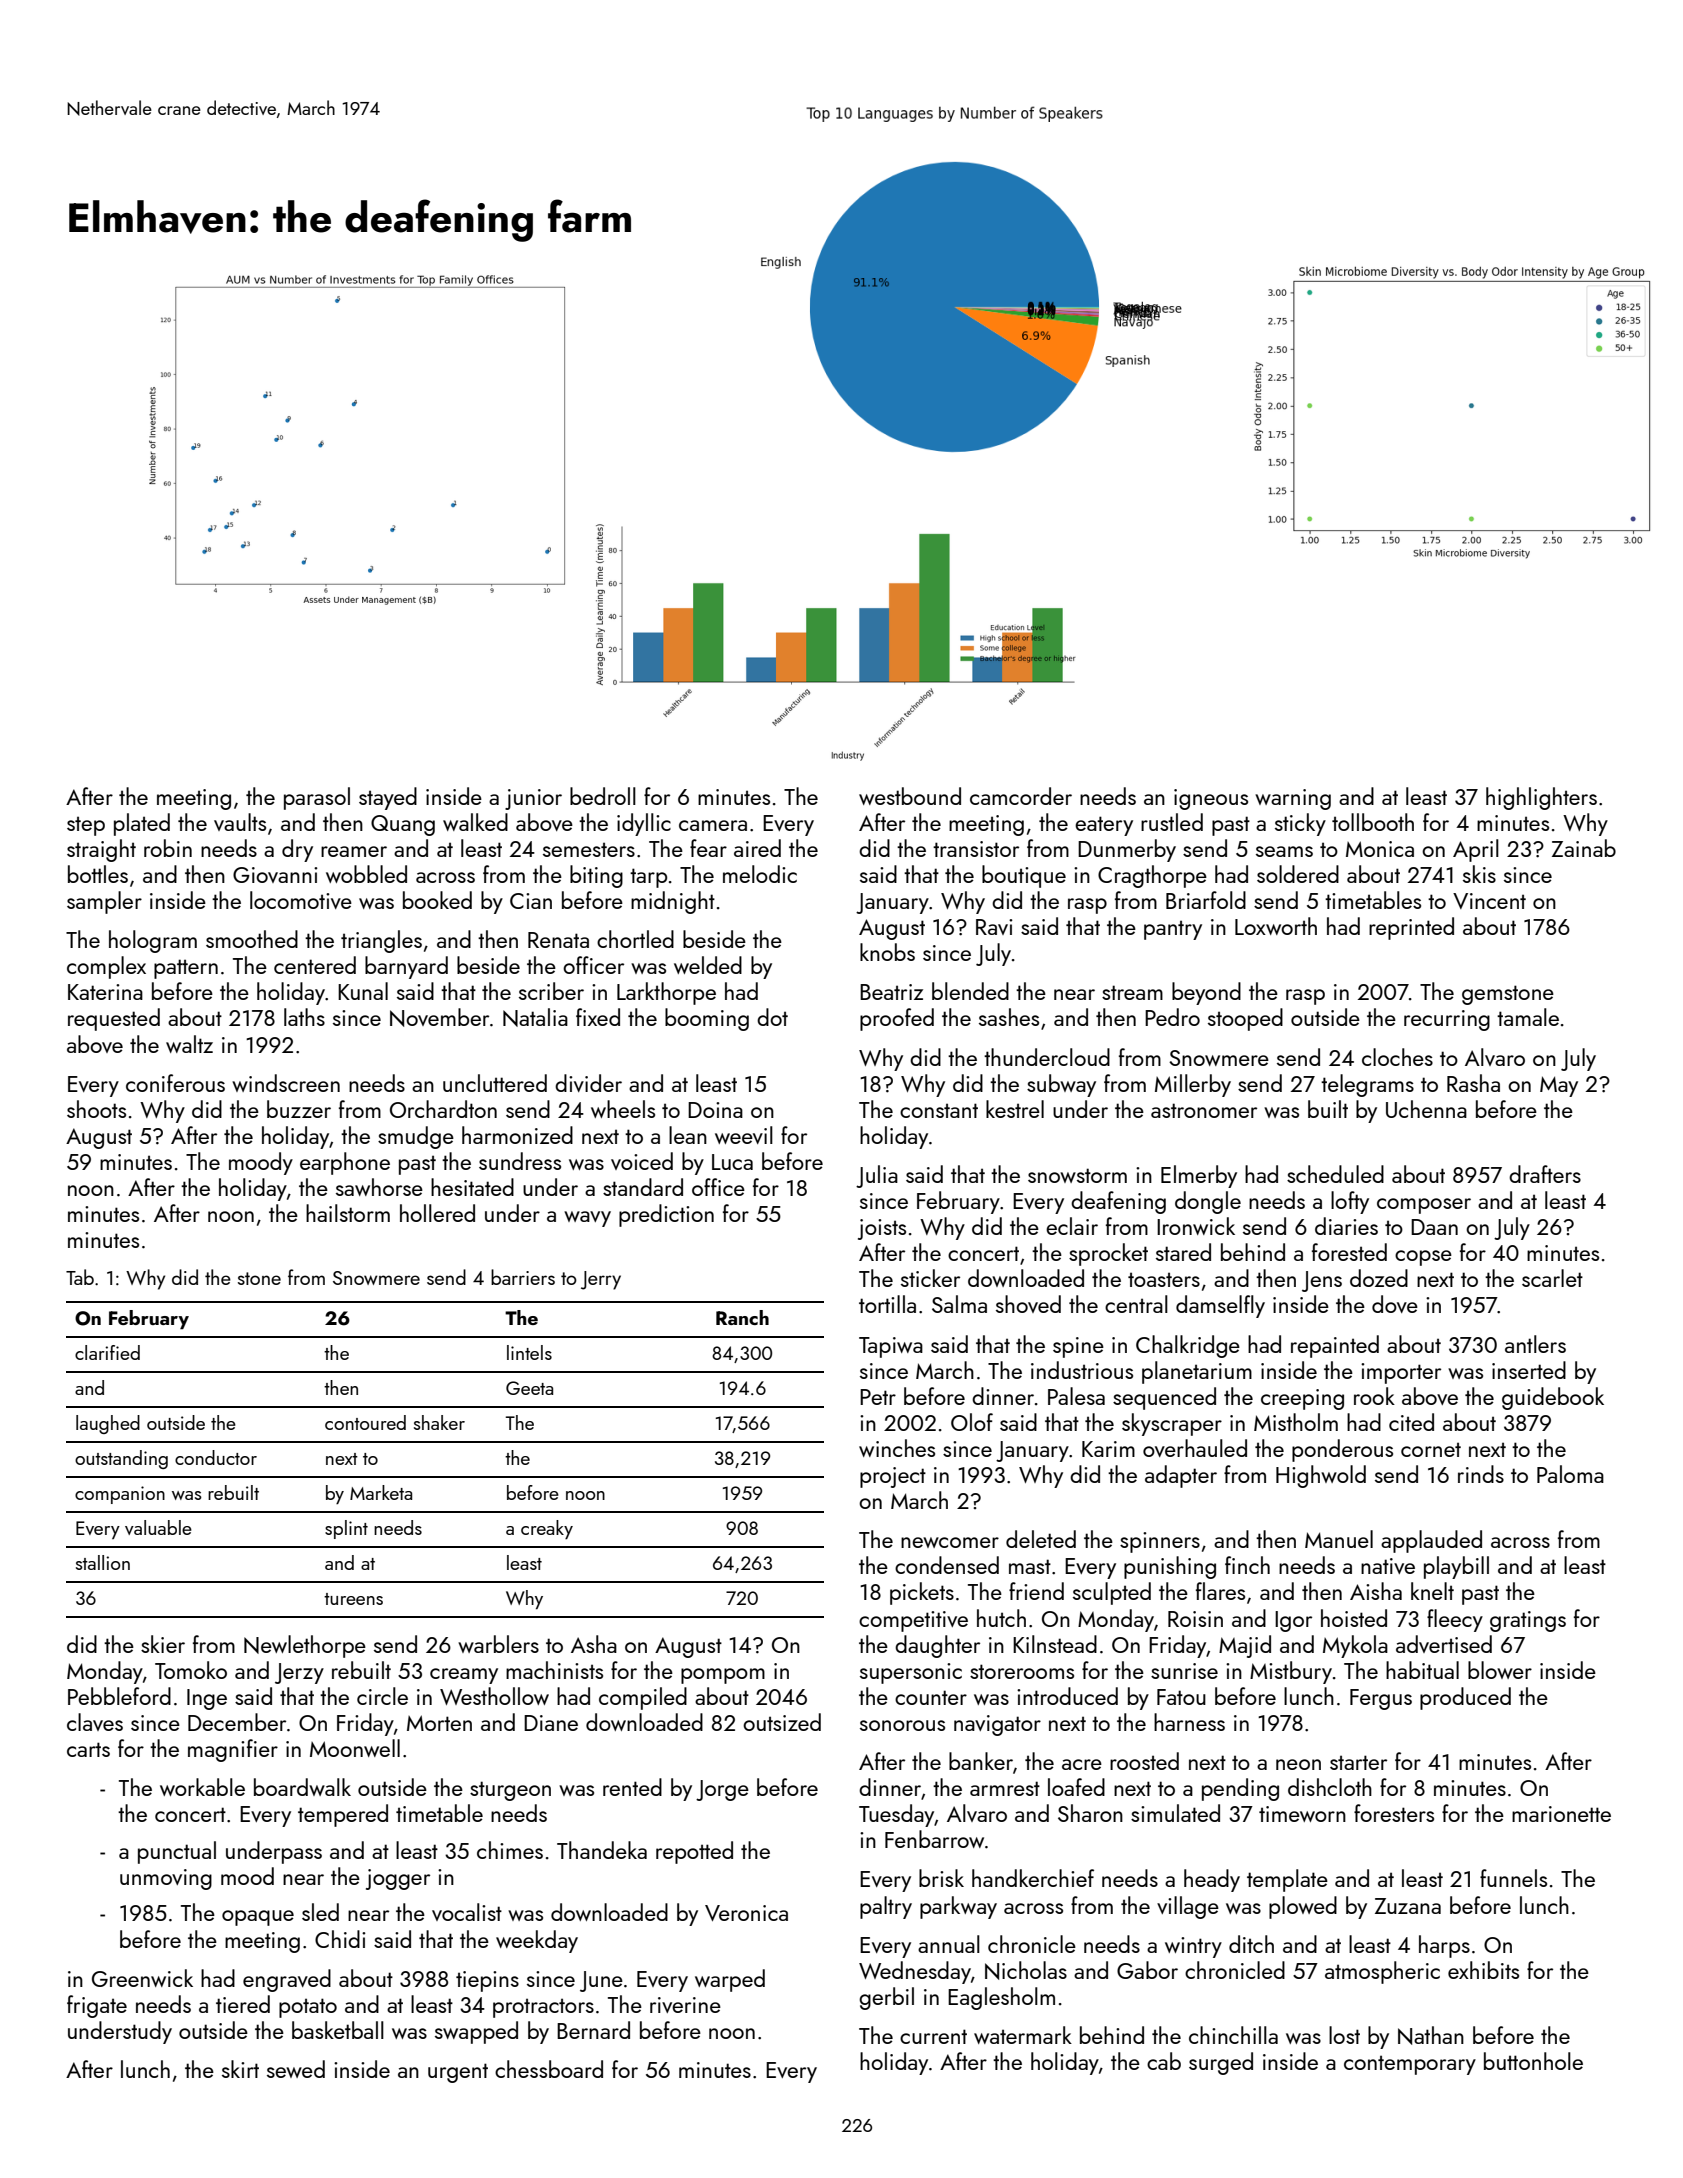 The image size is (1683, 2178). I want to click on repainted, so click(1335, 1346).
